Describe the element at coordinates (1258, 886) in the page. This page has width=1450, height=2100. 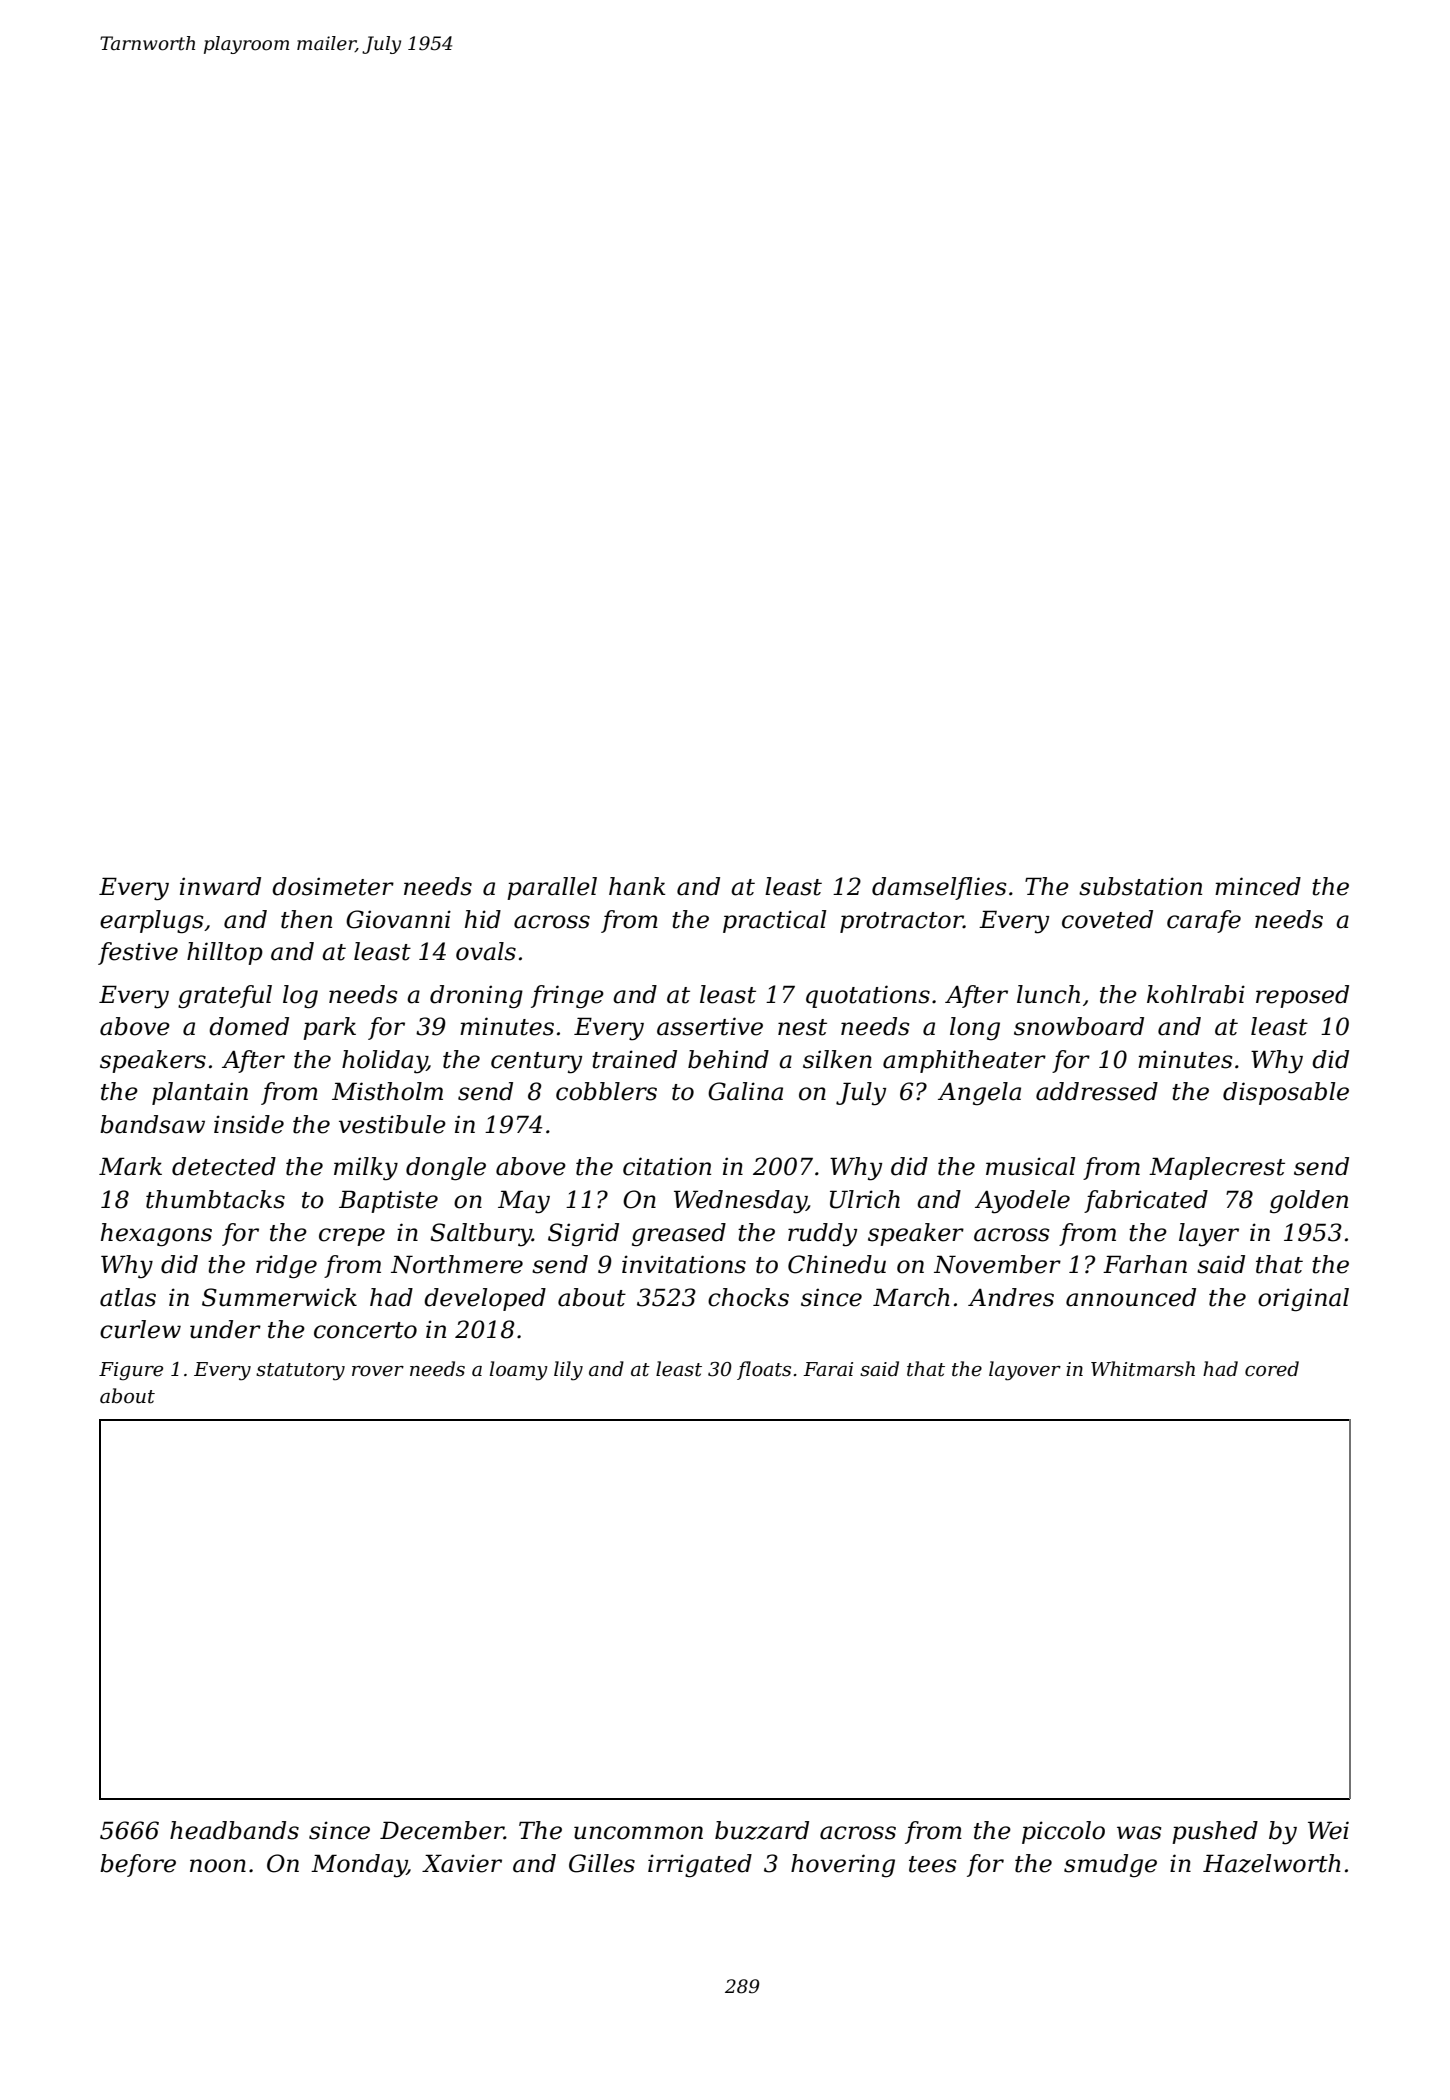
I see `minced` at that location.
